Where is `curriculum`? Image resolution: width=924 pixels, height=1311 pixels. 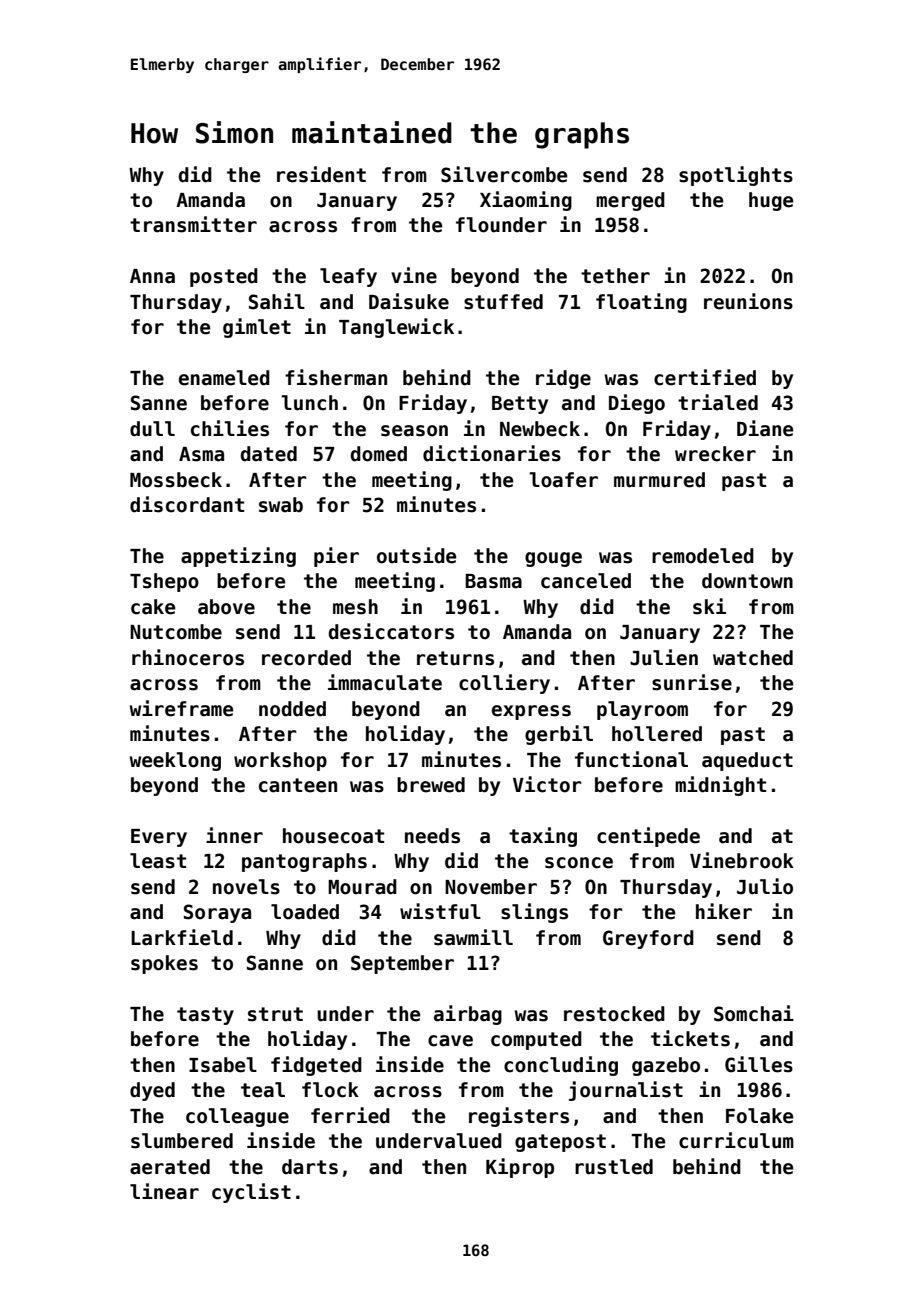 curriculum is located at coordinates (736, 1140).
